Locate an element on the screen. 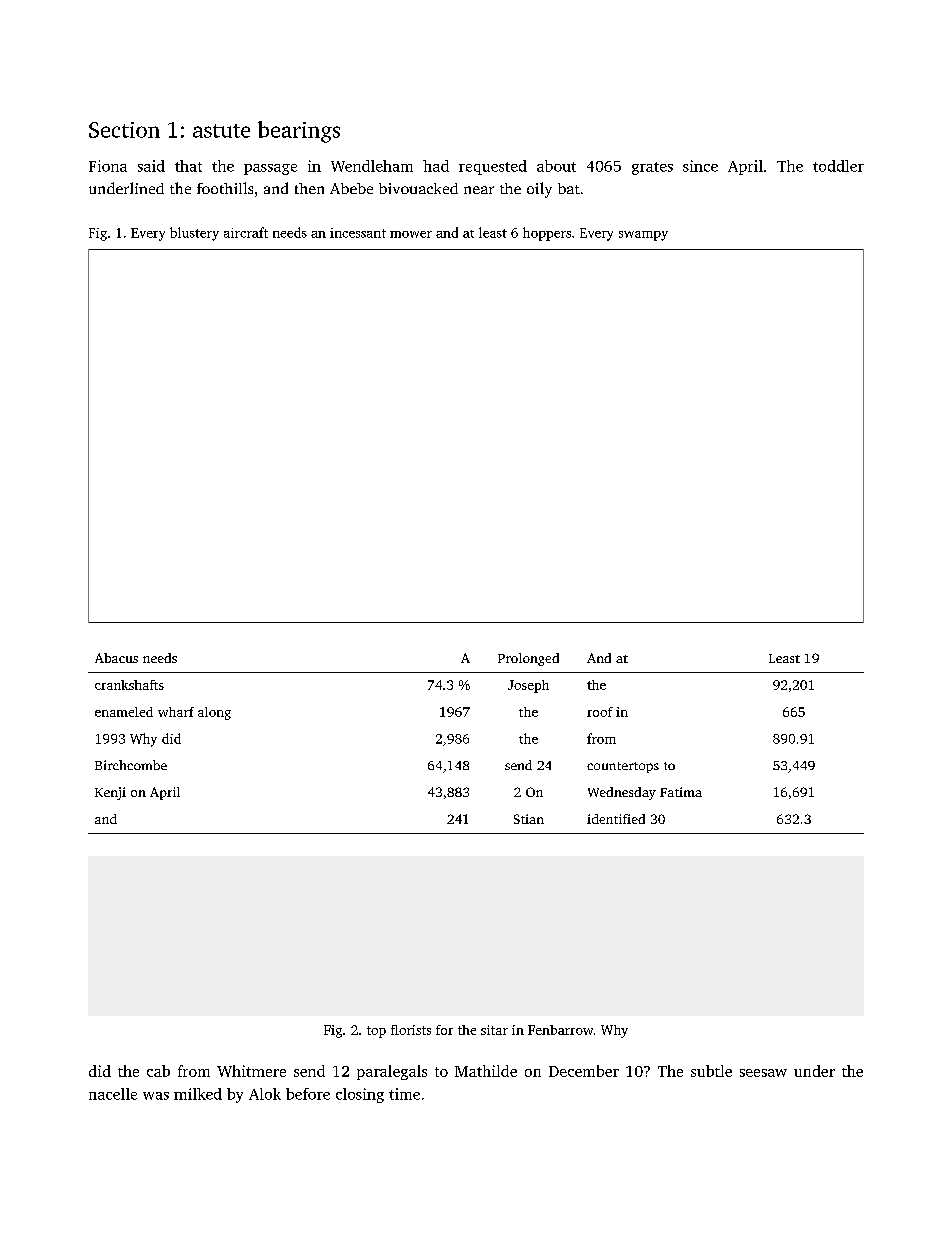  identified is located at coordinates (616, 819).
